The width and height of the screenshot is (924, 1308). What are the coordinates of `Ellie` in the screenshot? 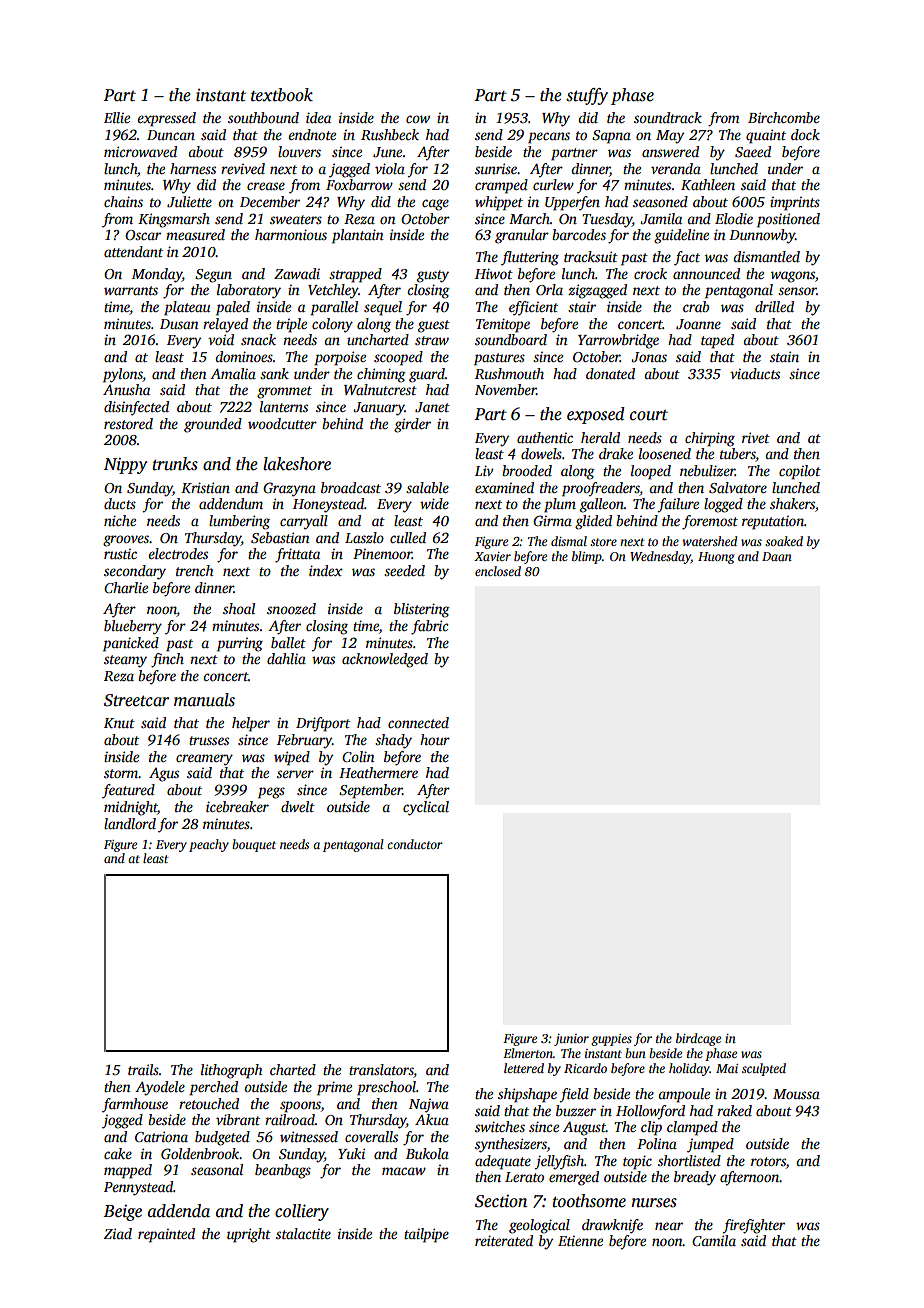 It's located at (117, 117).
